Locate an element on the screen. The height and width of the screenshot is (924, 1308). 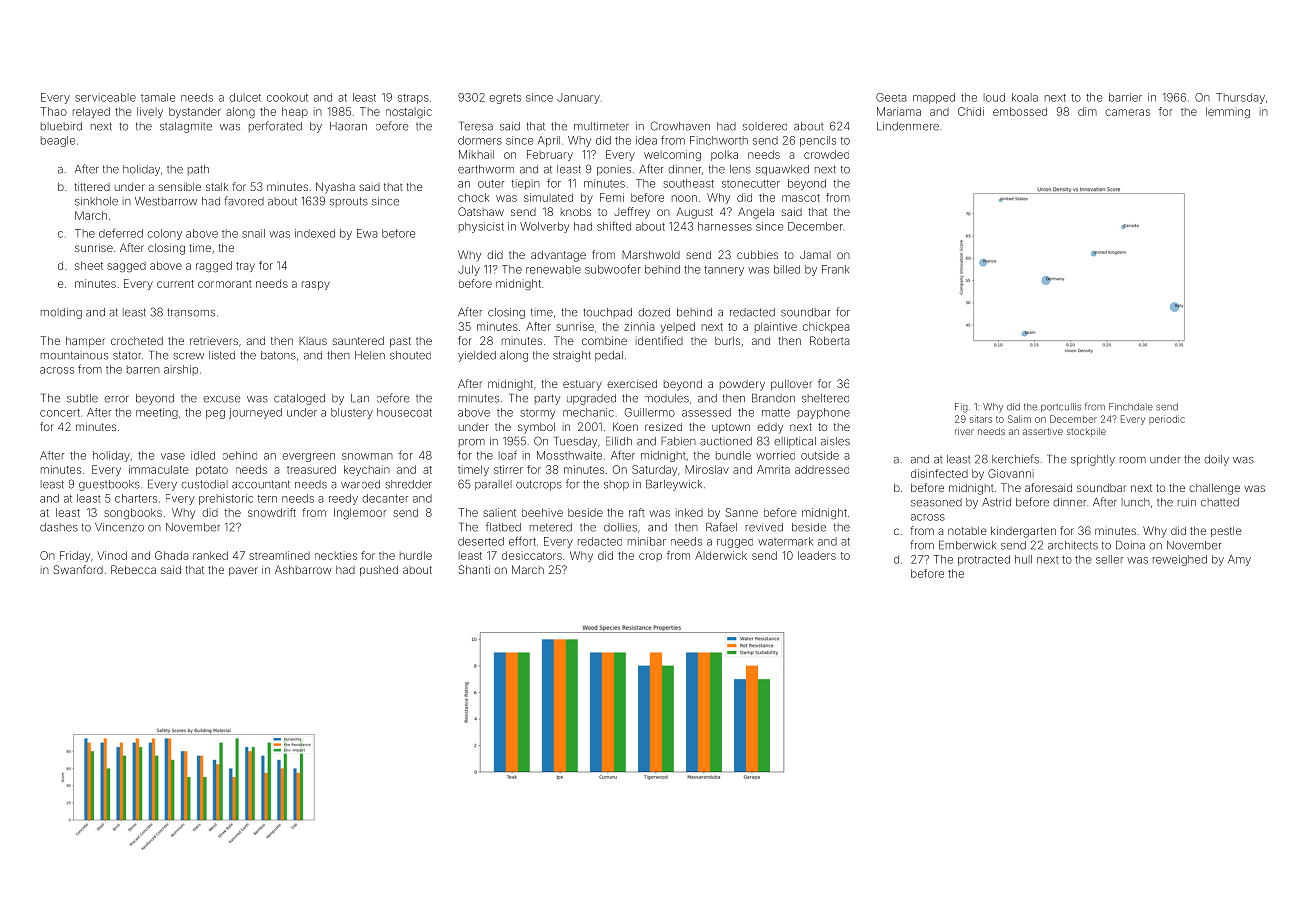
Geeta is located at coordinates (891, 97).
